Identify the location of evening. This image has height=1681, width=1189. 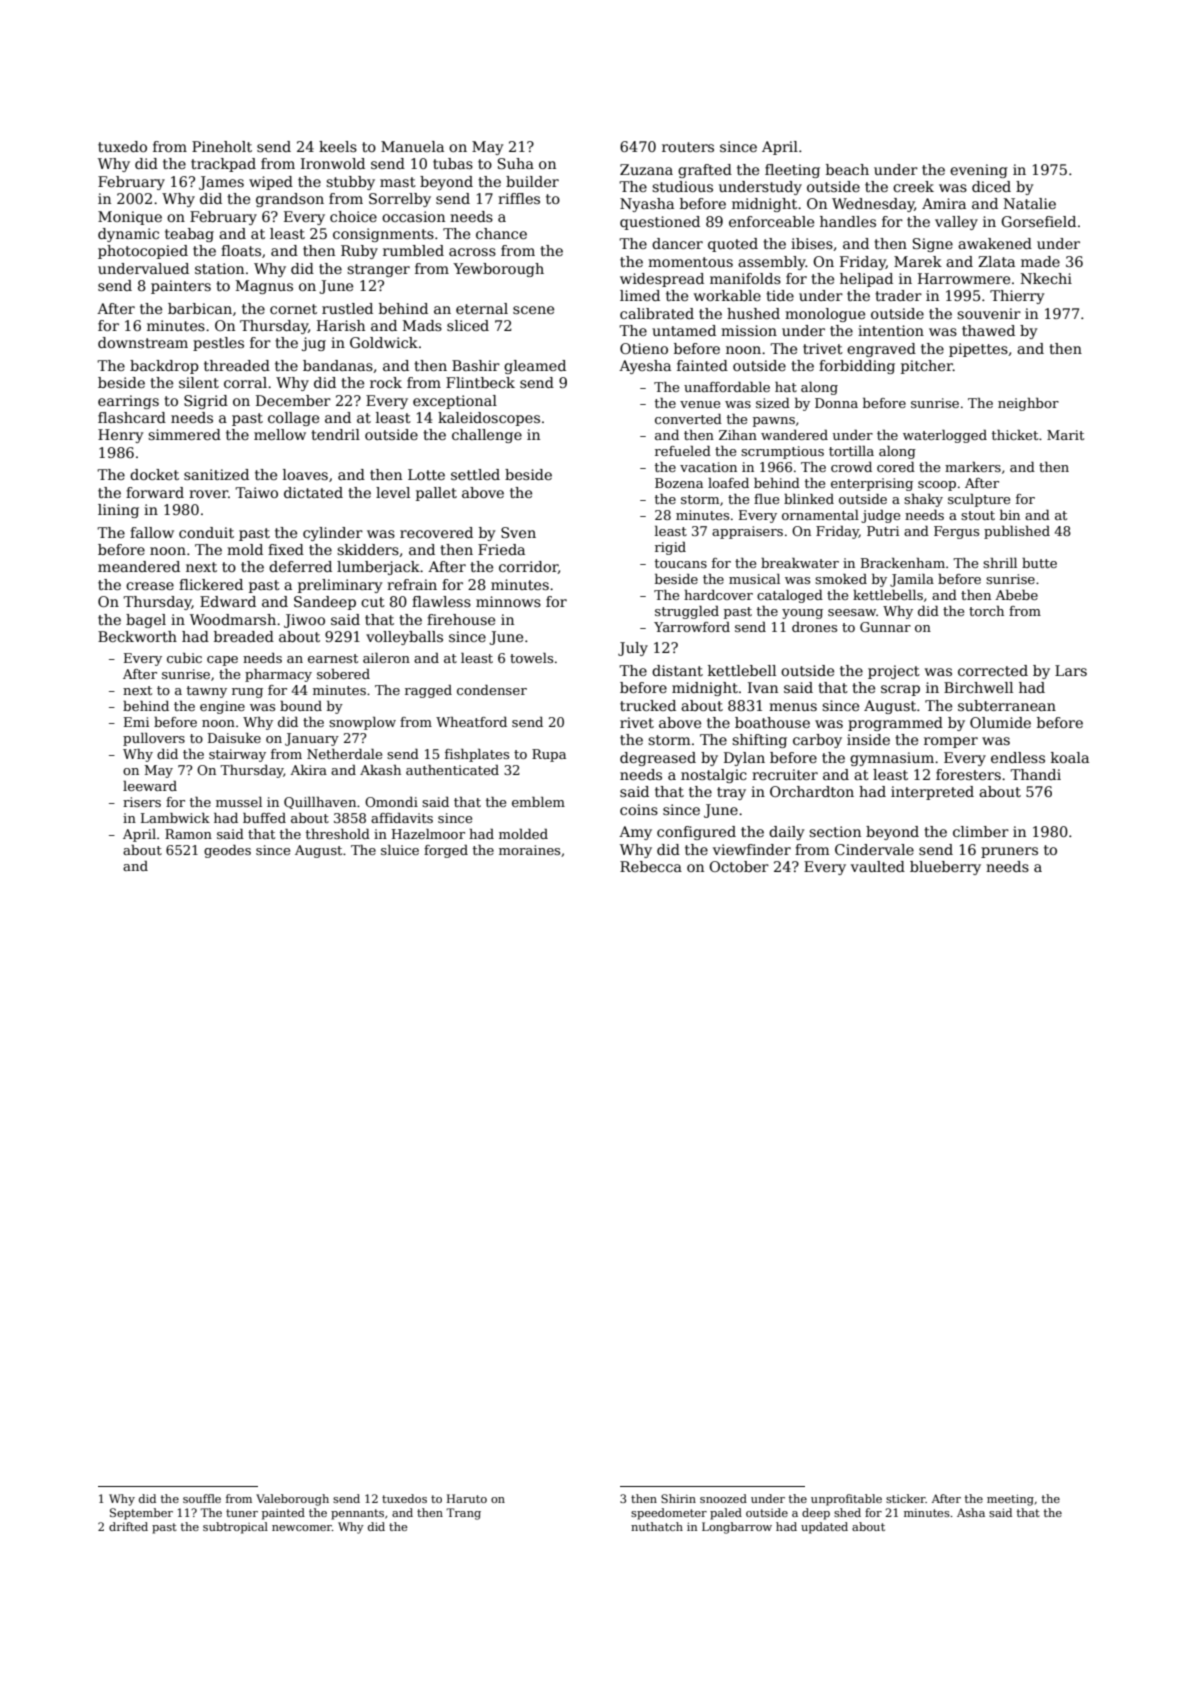
(979, 171).
